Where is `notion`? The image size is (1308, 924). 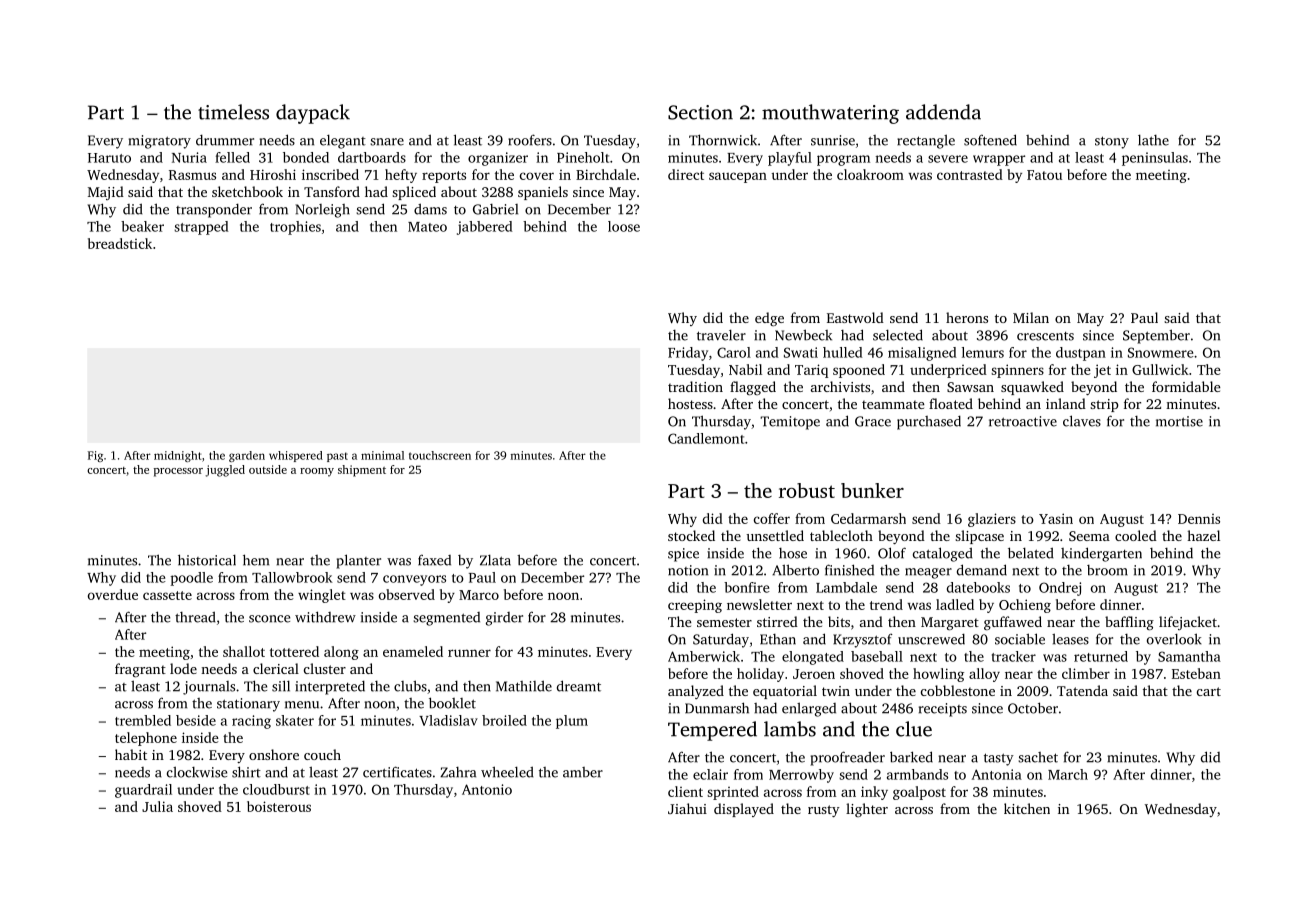 notion is located at coordinates (688, 570).
